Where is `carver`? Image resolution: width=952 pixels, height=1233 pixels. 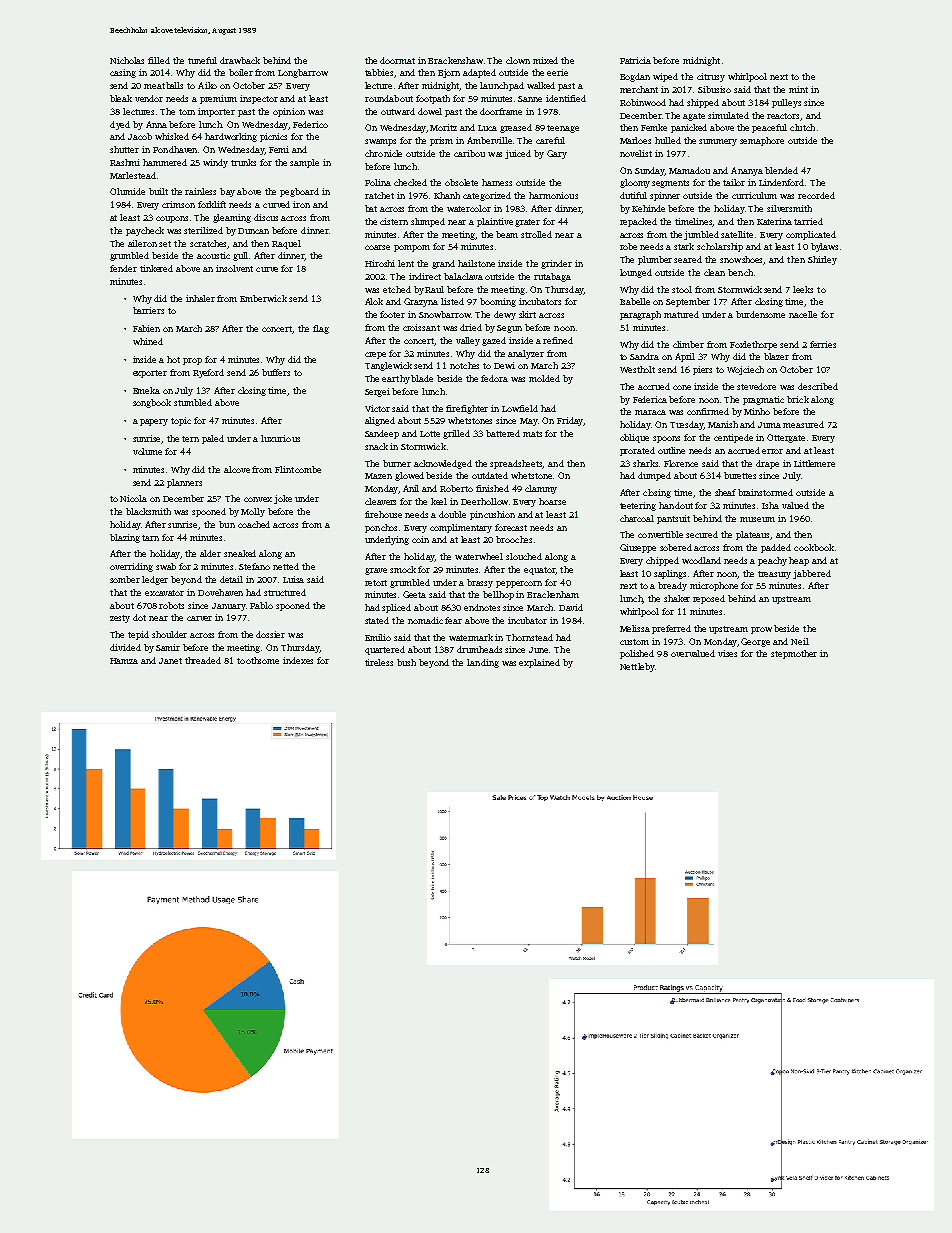 carver is located at coordinates (199, 618).
